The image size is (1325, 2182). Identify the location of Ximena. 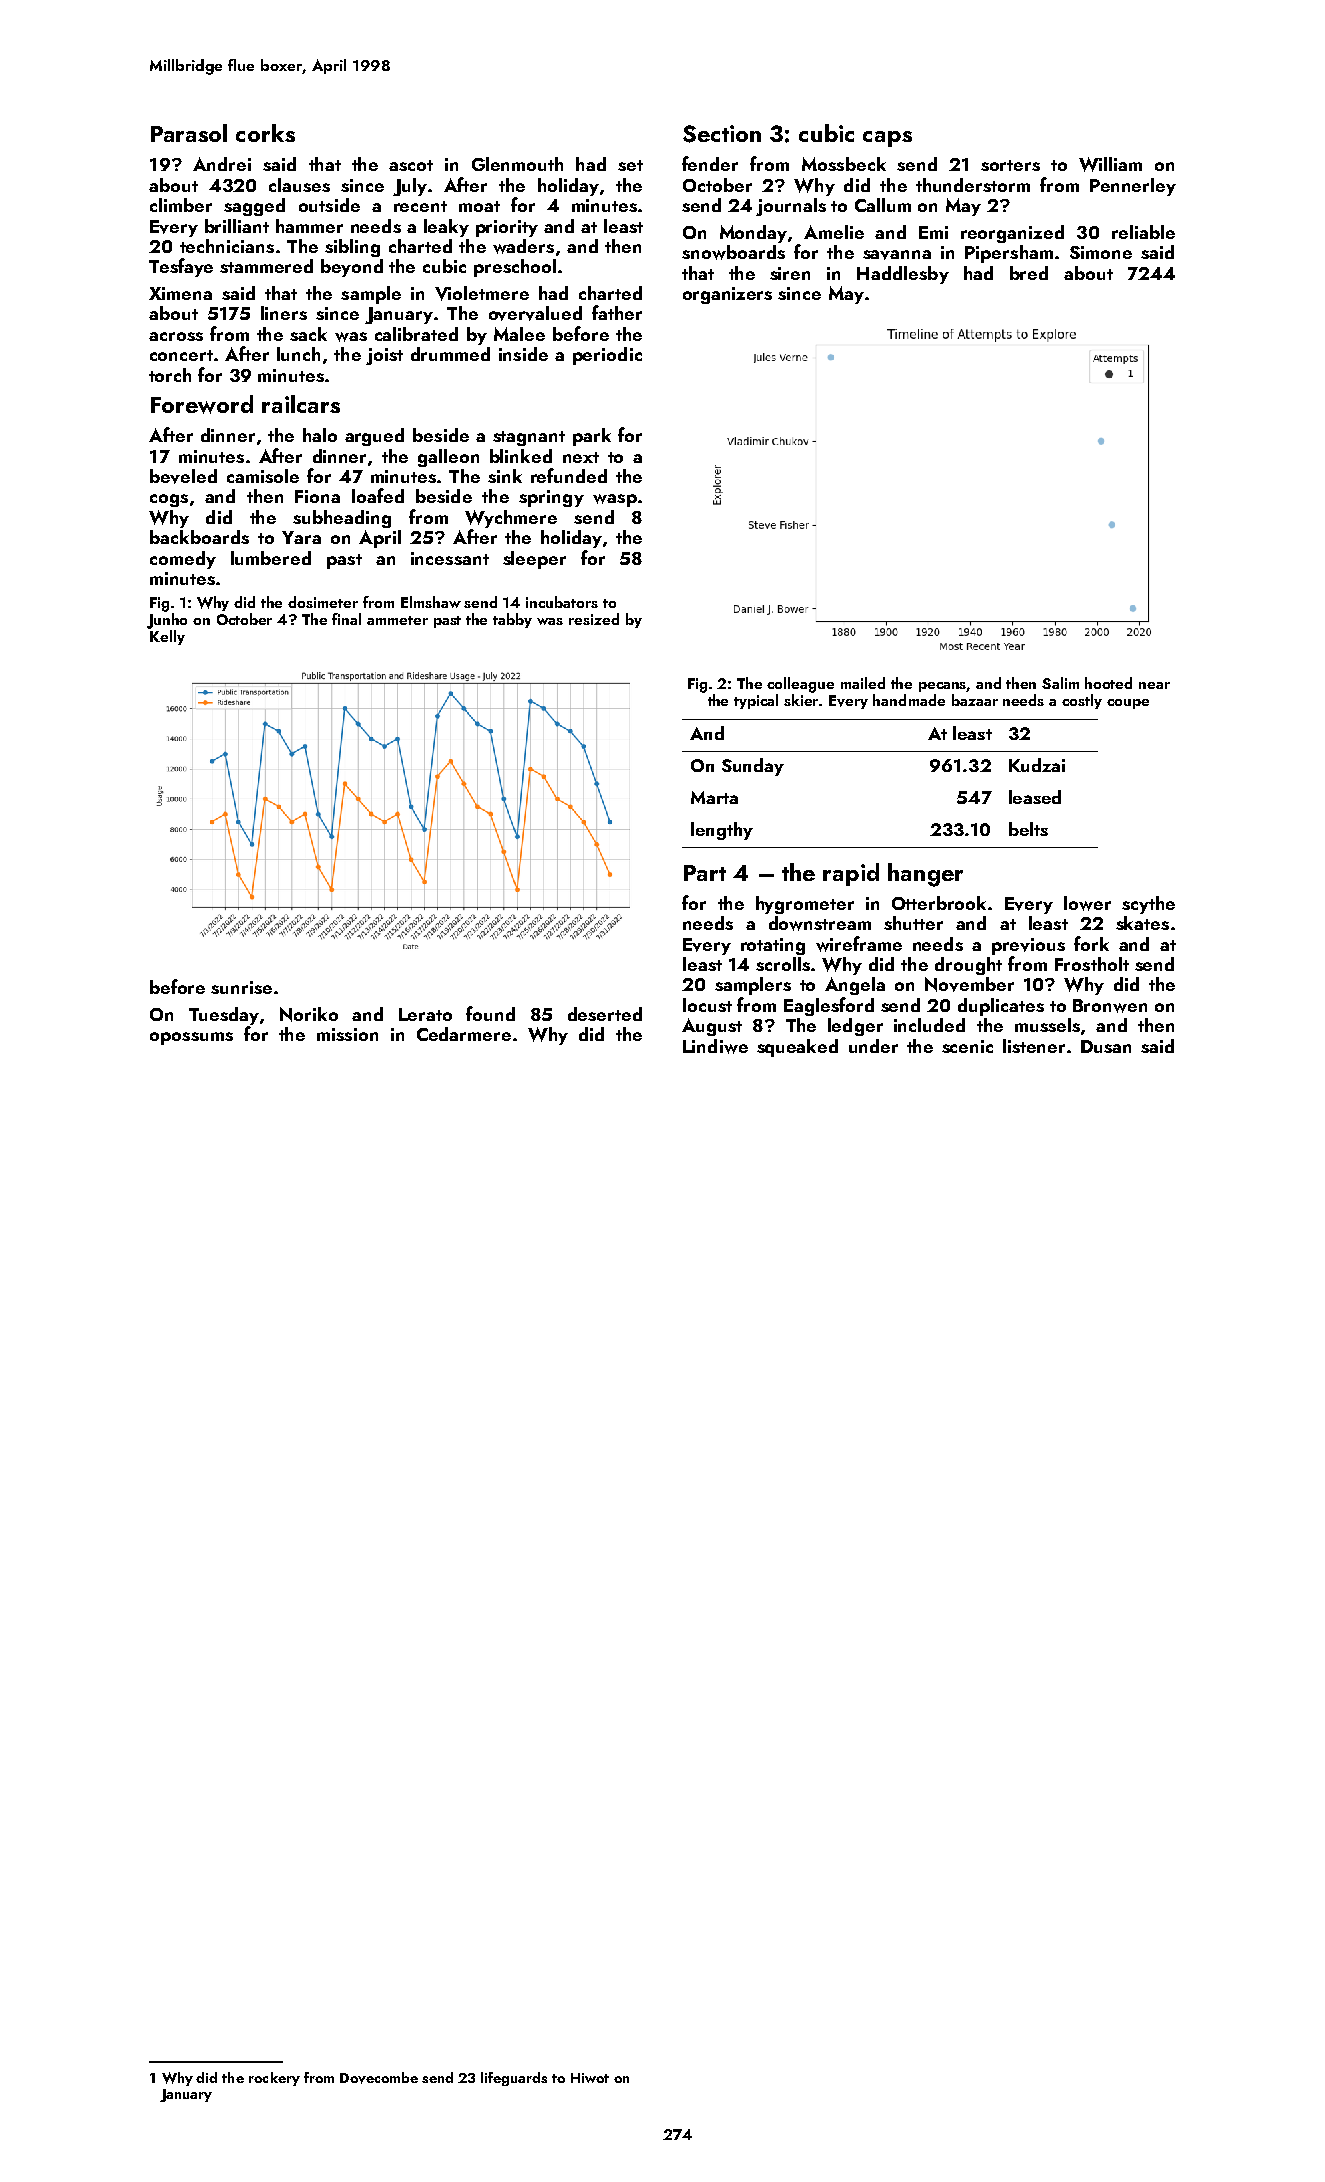
(180, 293).
